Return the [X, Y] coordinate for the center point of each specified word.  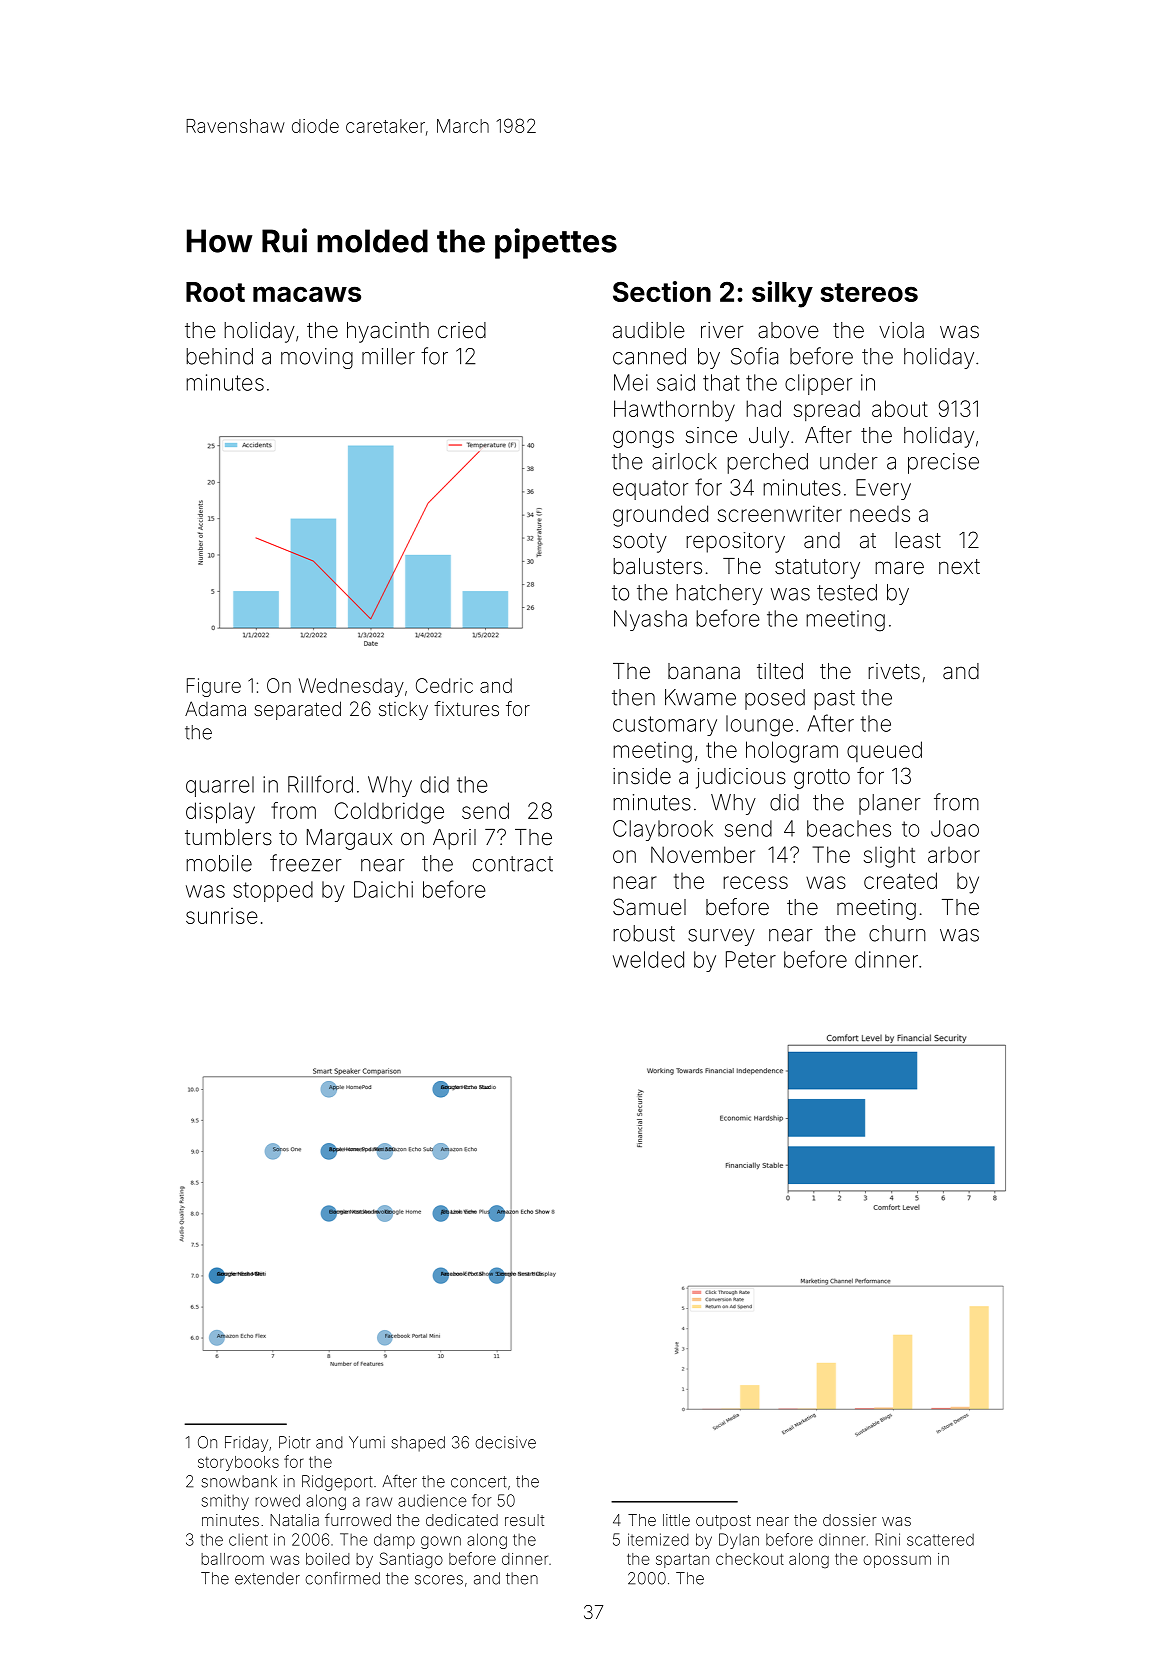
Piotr [295, 1442]
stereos [869, 292]
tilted [780, 671]
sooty [640, 543]
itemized [658, 1539]
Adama [215, 708]
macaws [307, 294]
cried [462, 330]
